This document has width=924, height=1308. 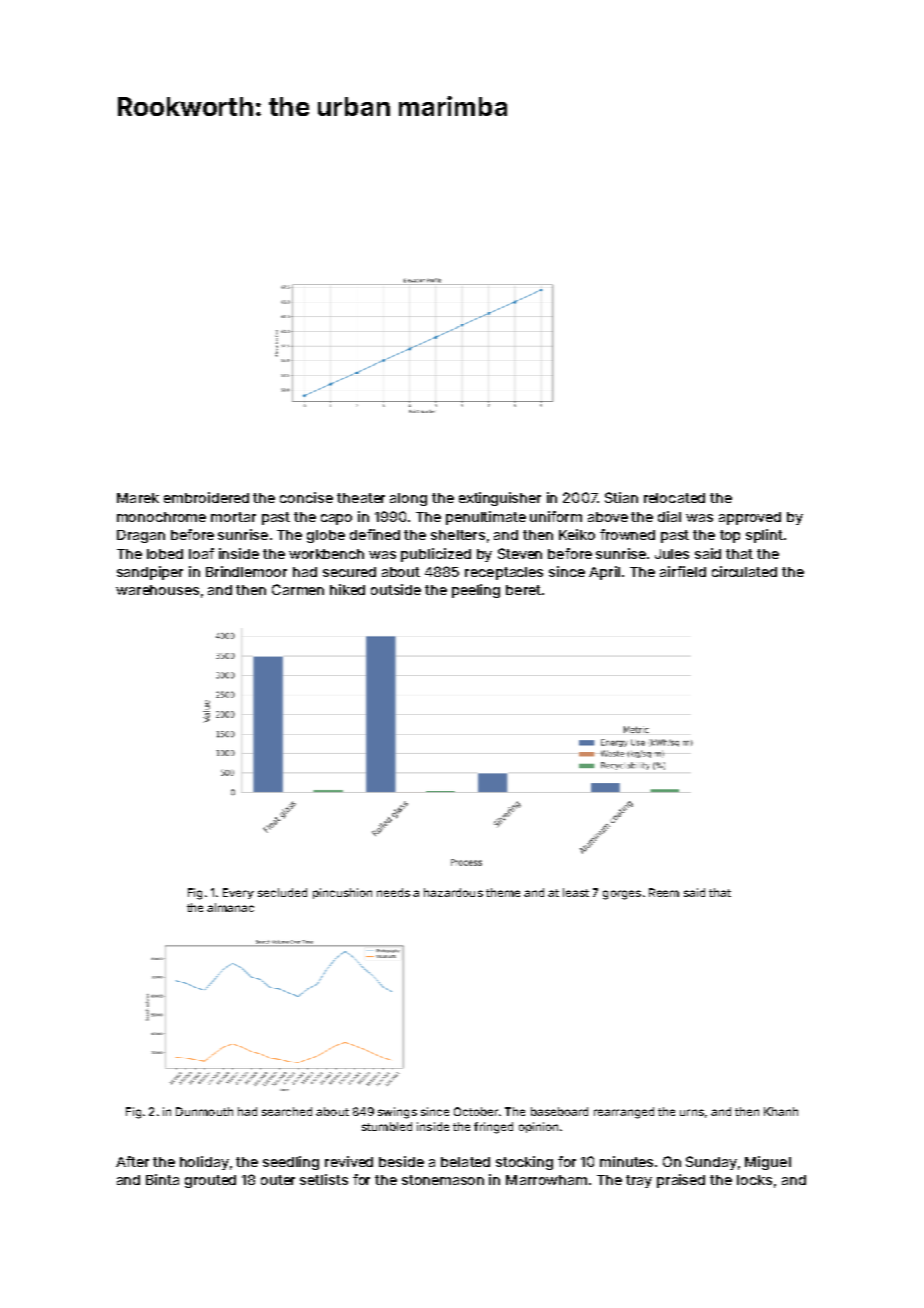 I want to click on Every, so click(x=238, y=893).
